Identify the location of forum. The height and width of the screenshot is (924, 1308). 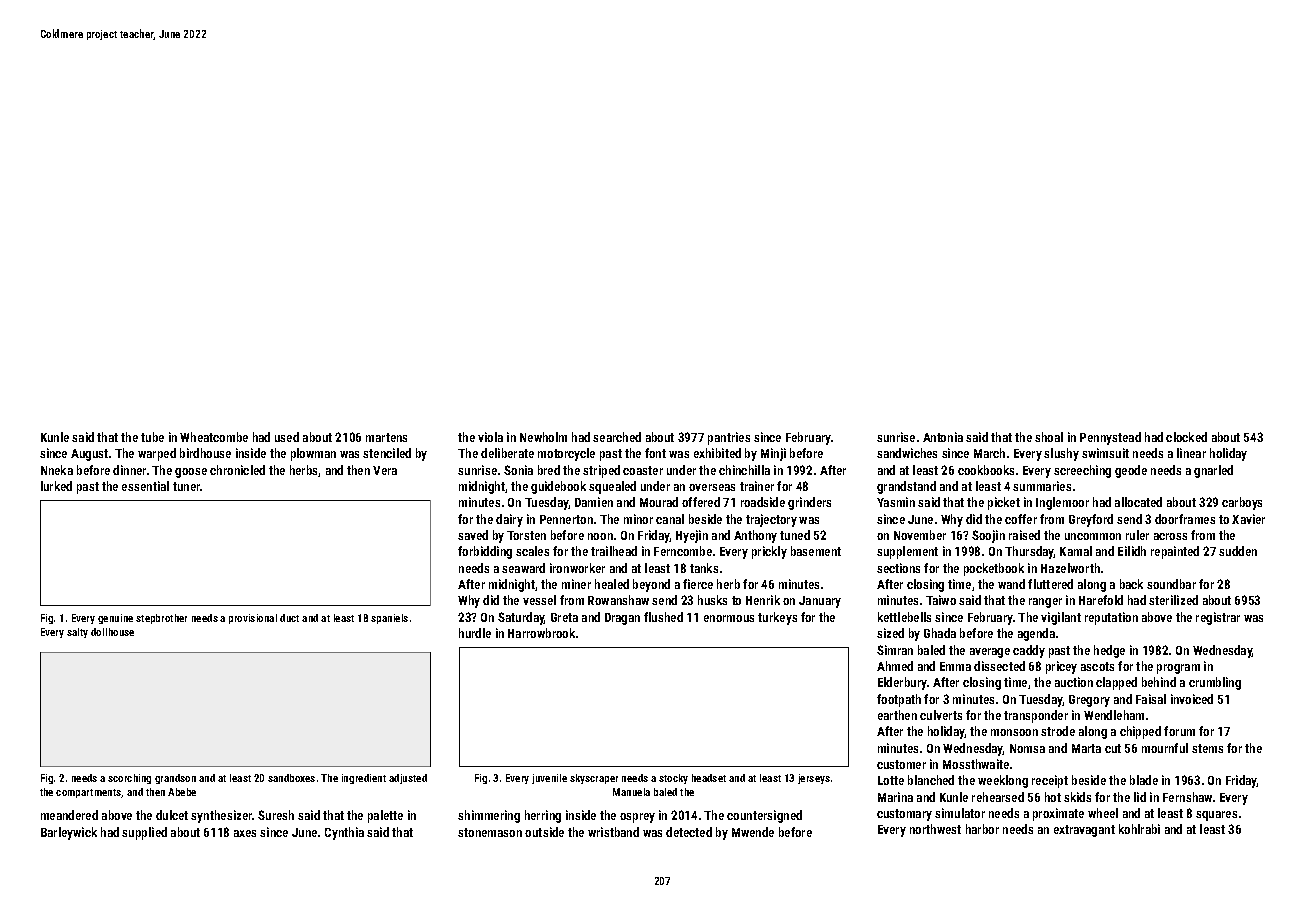
(1179, 731).
